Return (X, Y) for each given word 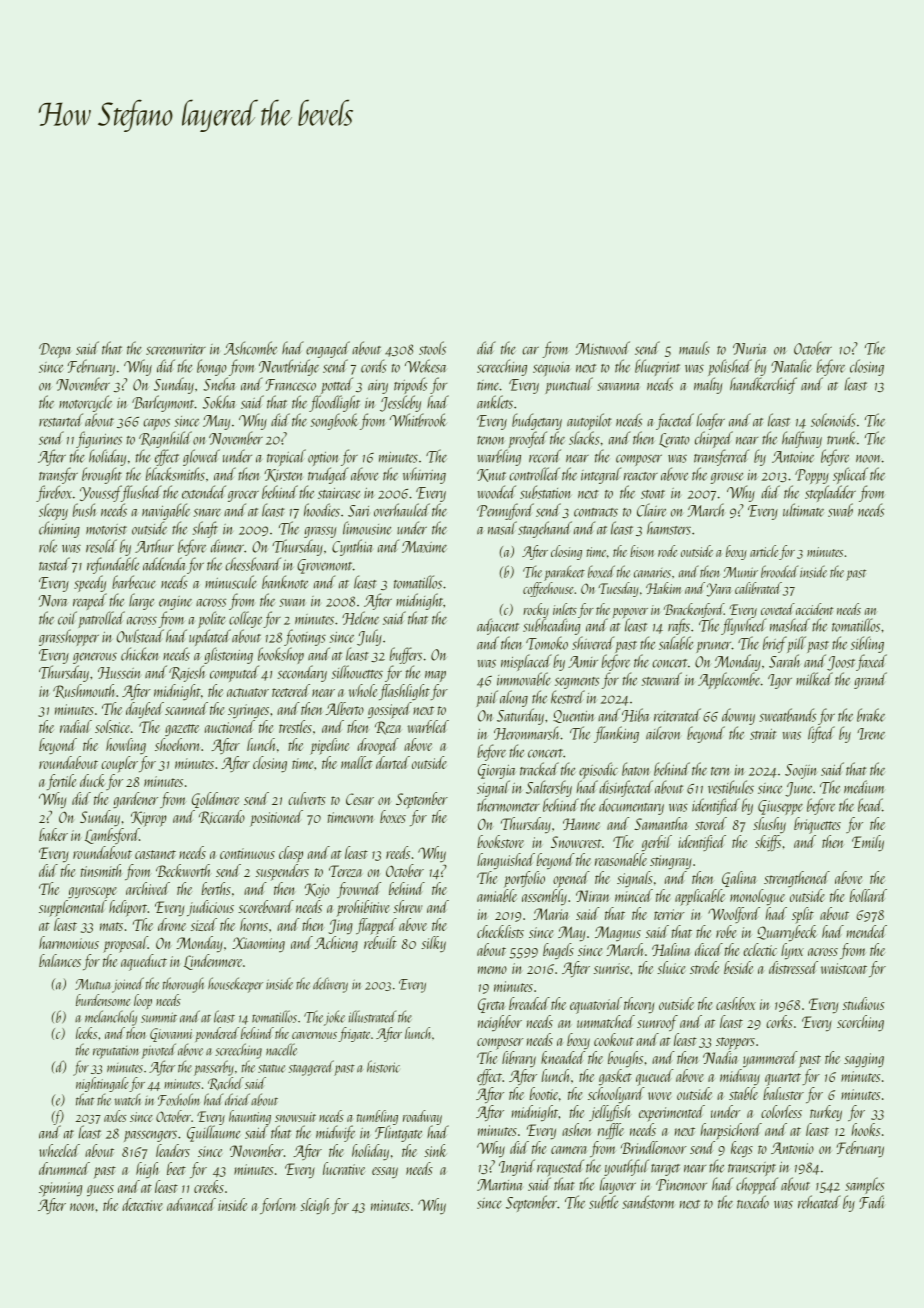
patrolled (101, 619)
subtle (604, 1202)
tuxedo (753, 1202)
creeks (209, 1186)
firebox (54, 493)
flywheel (744, 626)
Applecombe (729, 680)
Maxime (424, 547)
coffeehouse (548, 589)
